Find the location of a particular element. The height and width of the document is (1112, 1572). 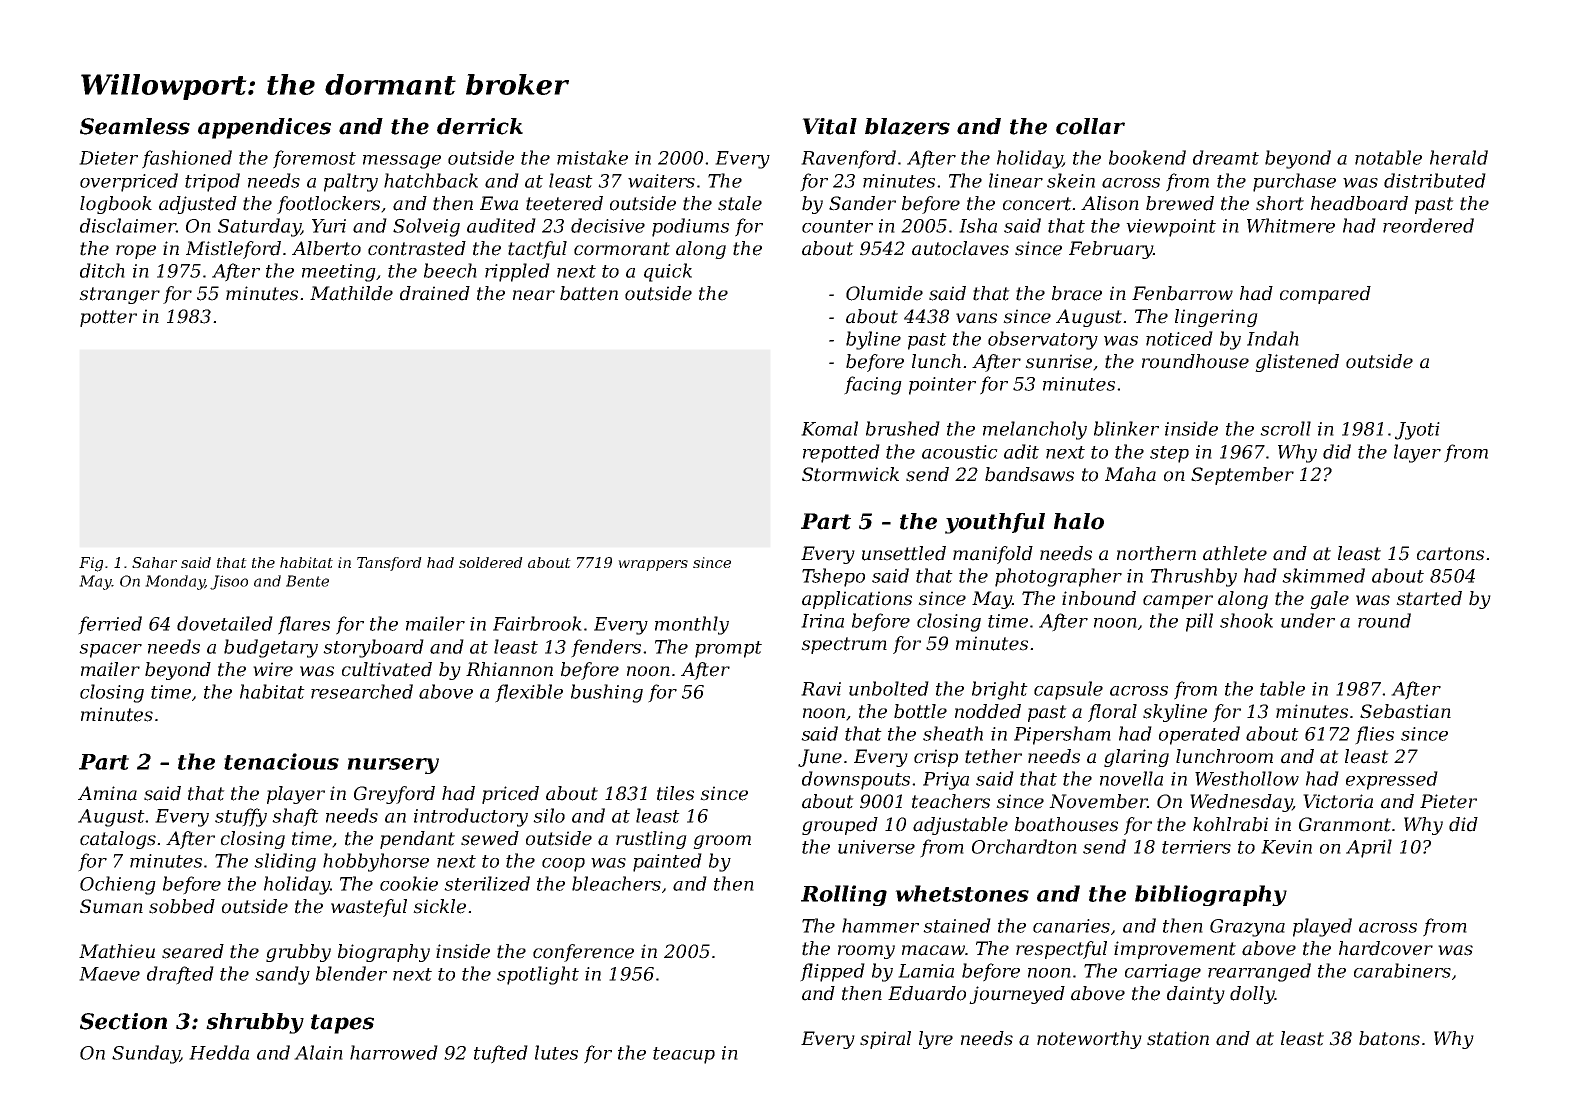

station is located at coordinates (1178, 1038).
